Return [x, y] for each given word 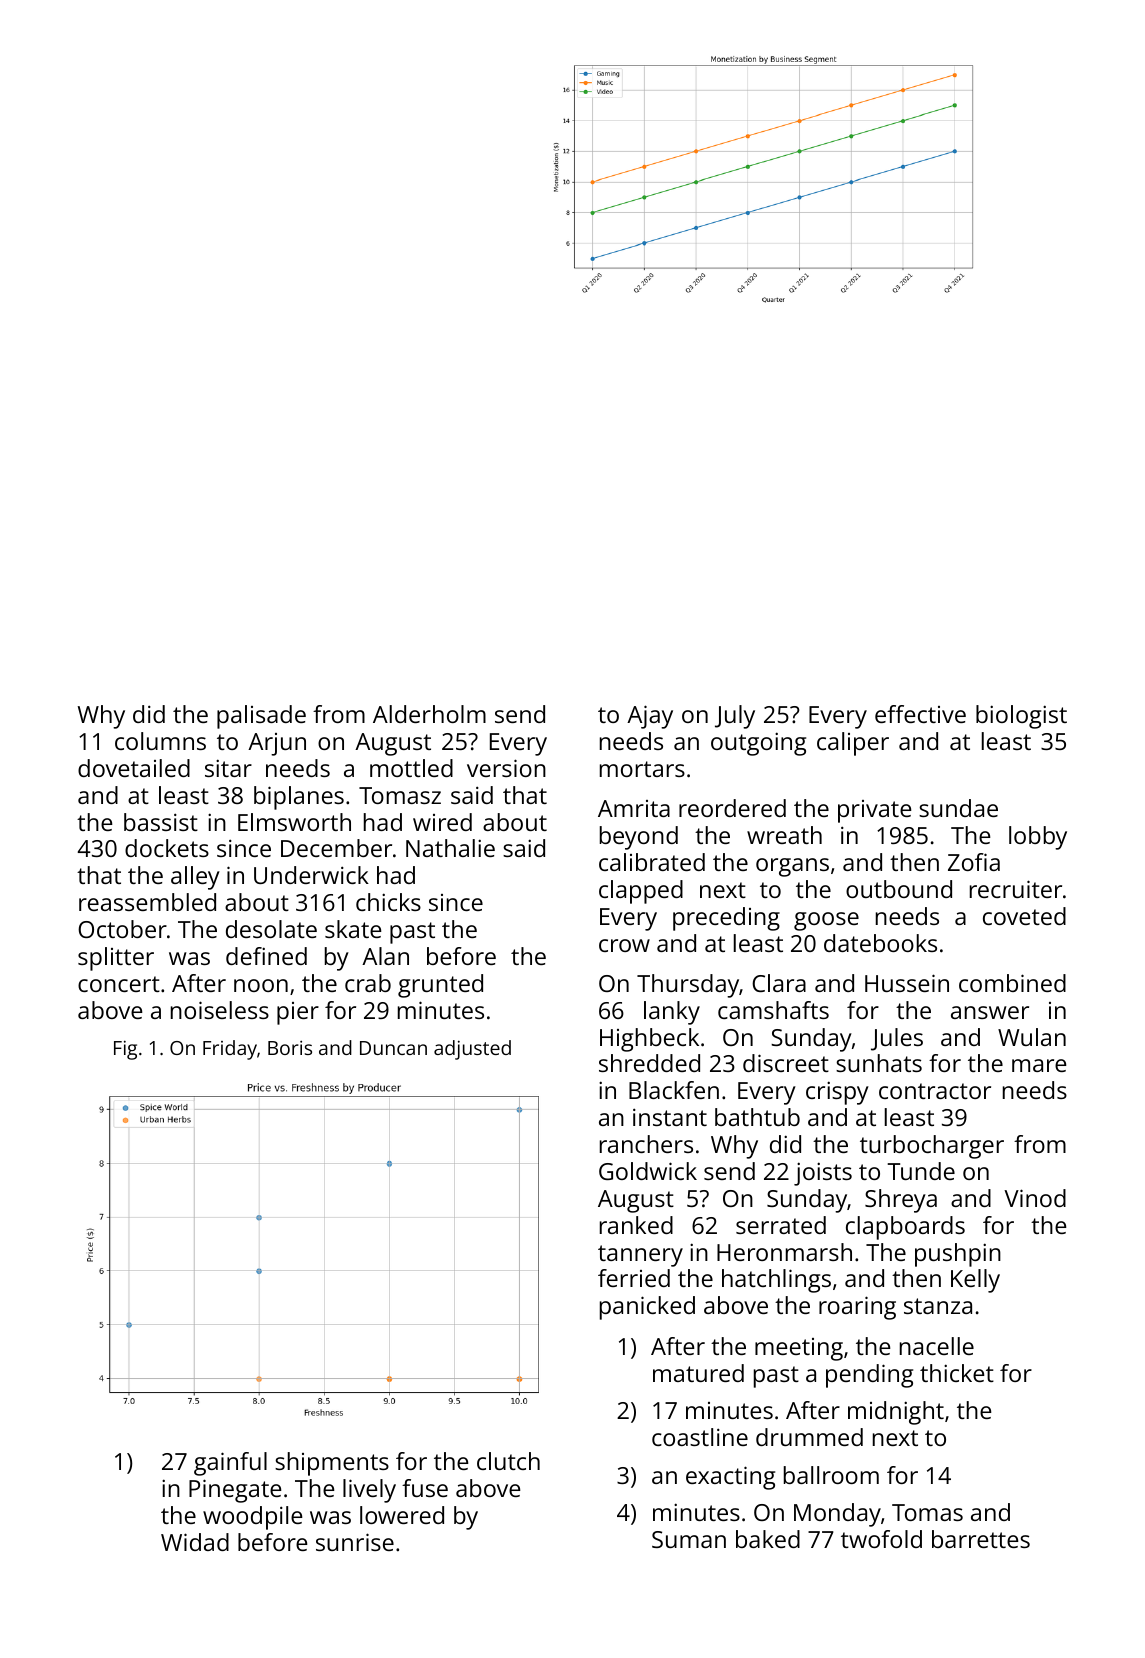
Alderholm [429, 714]
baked [768, 1539]
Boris [290, 1047]
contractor [935, 1091]
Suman [689, 1539]
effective [920, 714]
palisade [261, 717]
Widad [195, 1542]
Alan [385, 956]
